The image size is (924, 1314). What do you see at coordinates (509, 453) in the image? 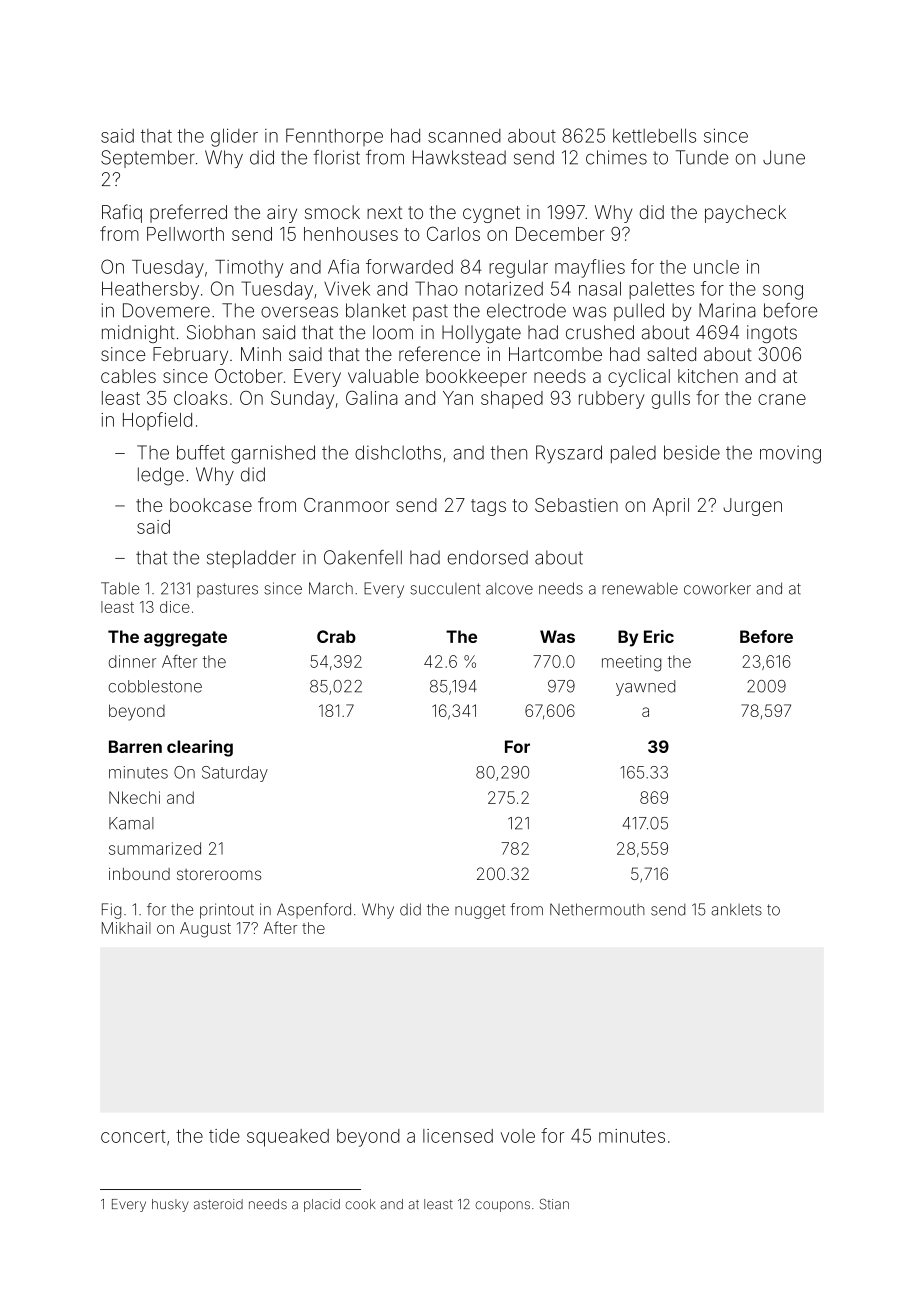
I see `then` at bounding box center [509, 453].
